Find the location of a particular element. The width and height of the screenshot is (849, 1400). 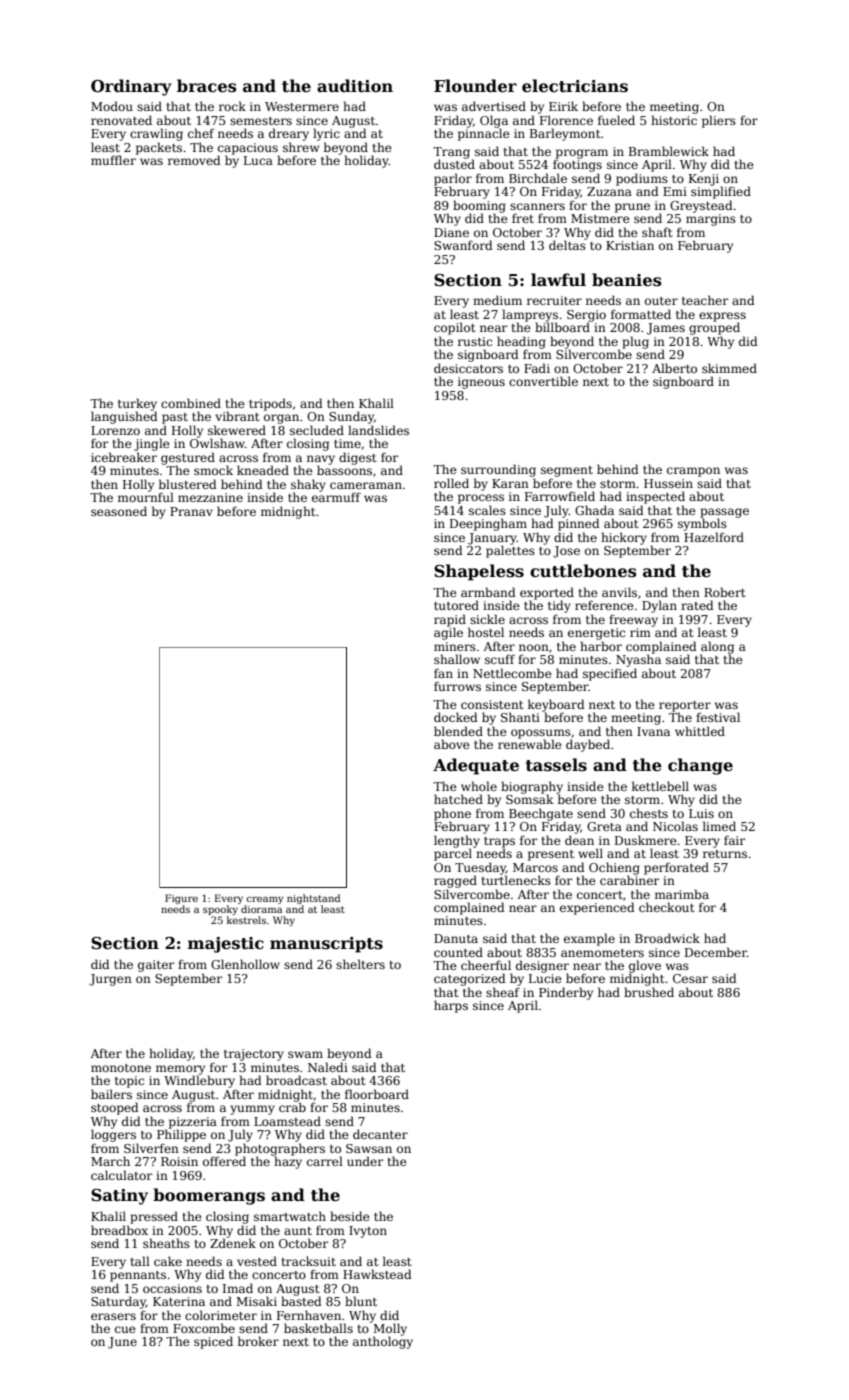

Lorenzo is located at coordinates (115, 430).
